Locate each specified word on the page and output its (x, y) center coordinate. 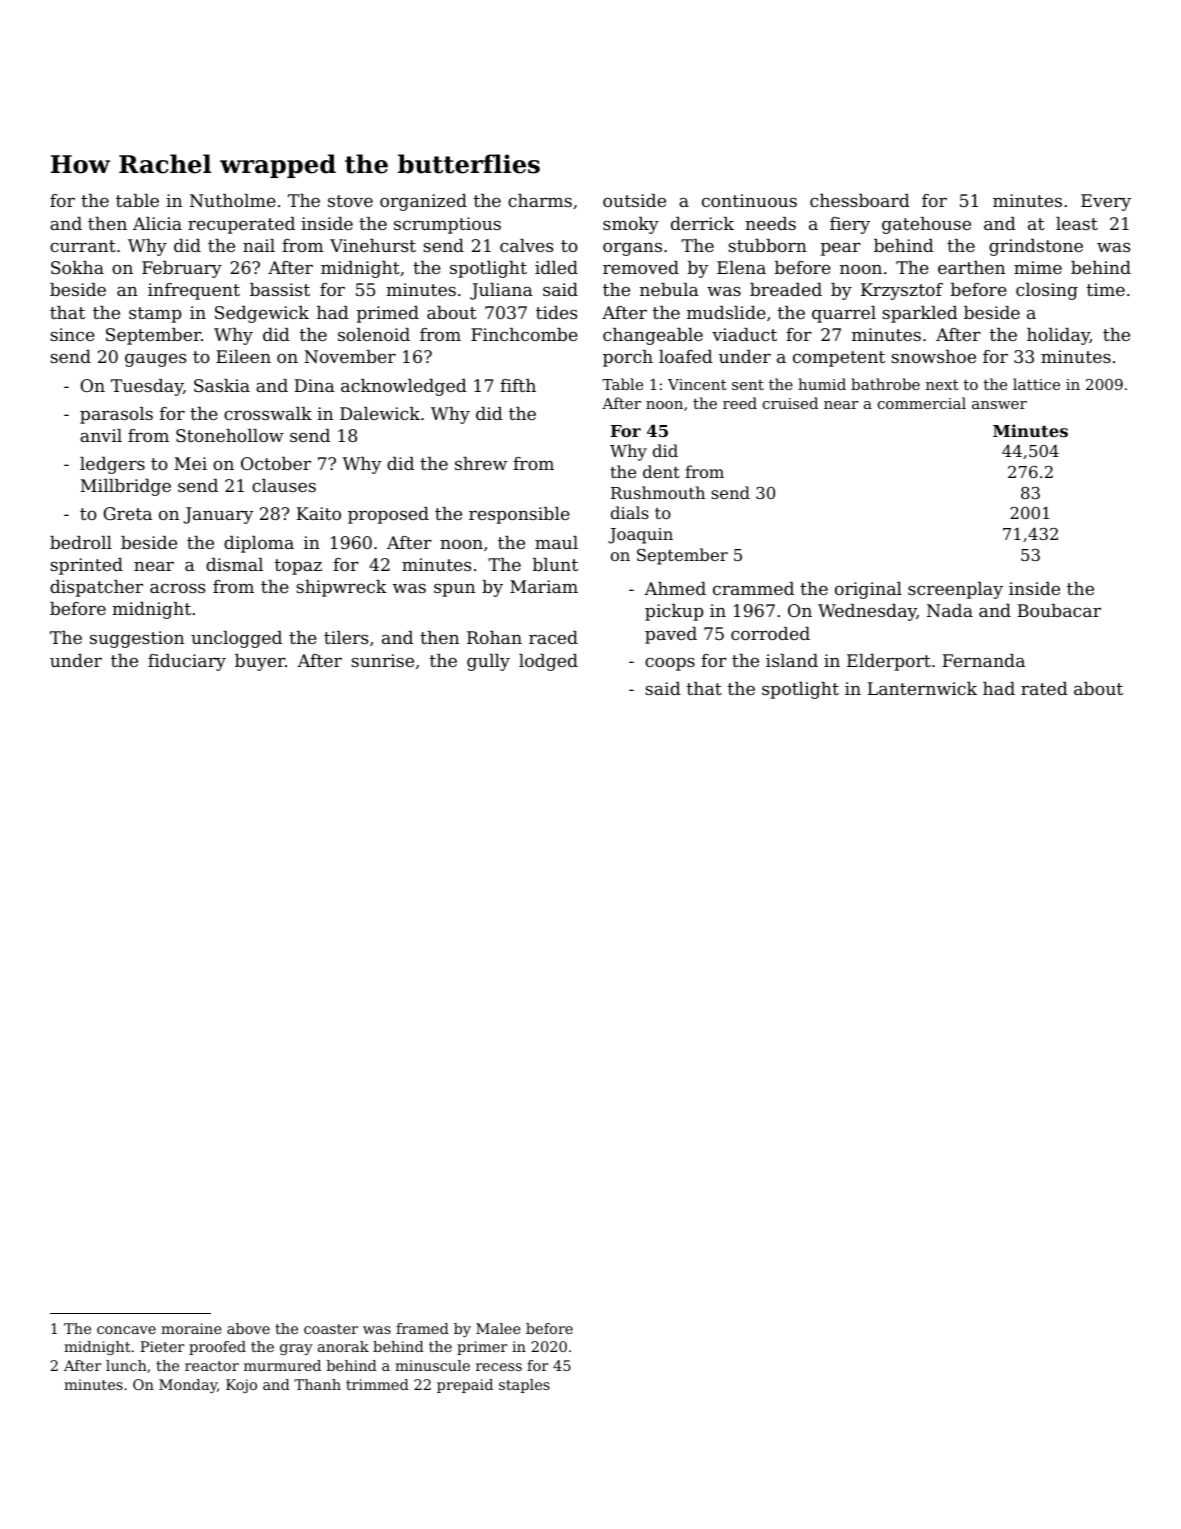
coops (670, 664)
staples (524, 1386)
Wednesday (867, 612)
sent (748, 385)
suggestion (137, 639)
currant (83, 246)
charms (540, 200)
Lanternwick (922, 688)
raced (553, 637)
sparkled (920, 314)
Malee (498, 1328)
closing (1047, 291)
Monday (188, 1386)
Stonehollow (230, 435)
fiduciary (187, 662)
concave (126, 1330)
